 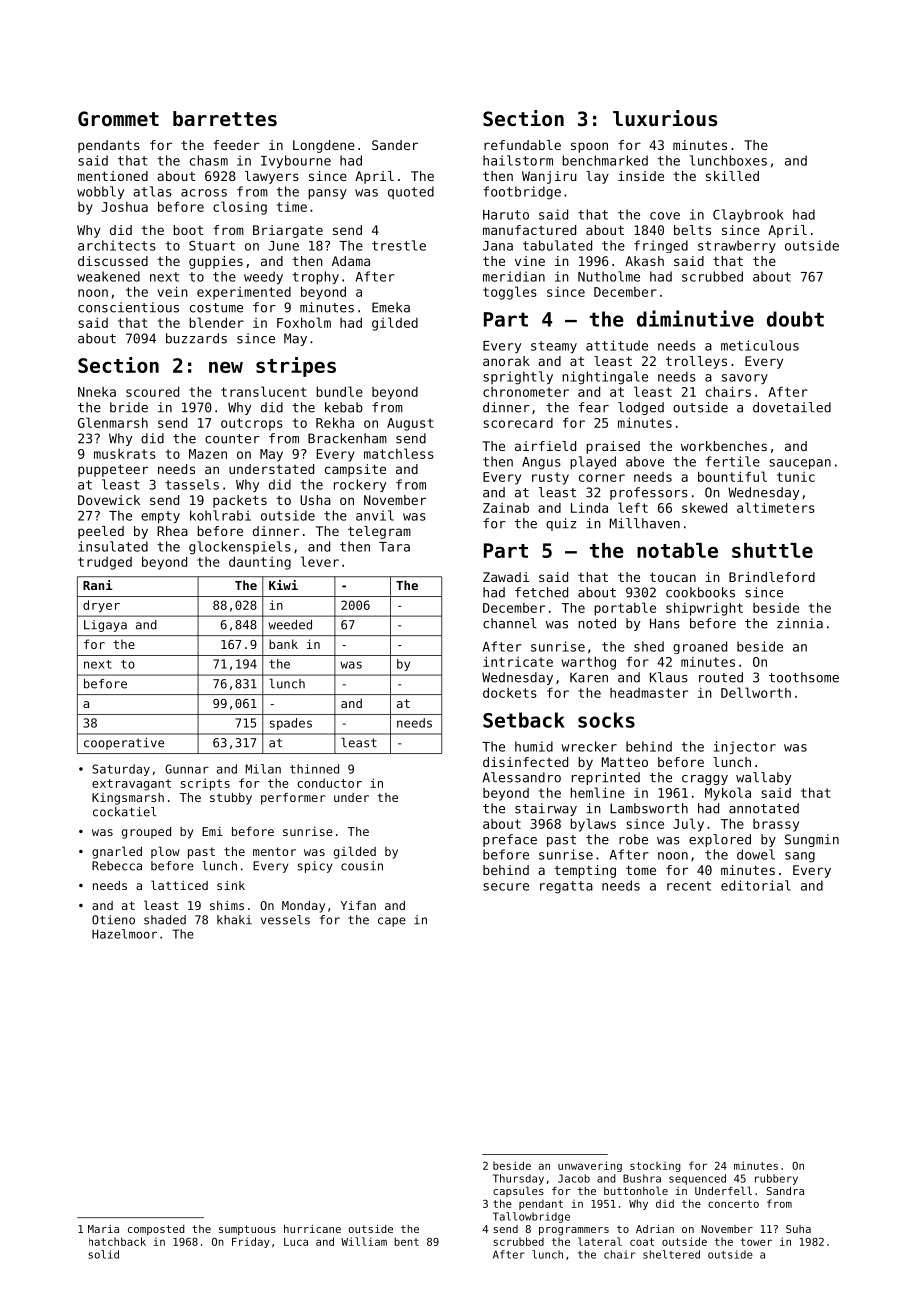 I want to click on hurricane, so click(x=312, y=1229).
